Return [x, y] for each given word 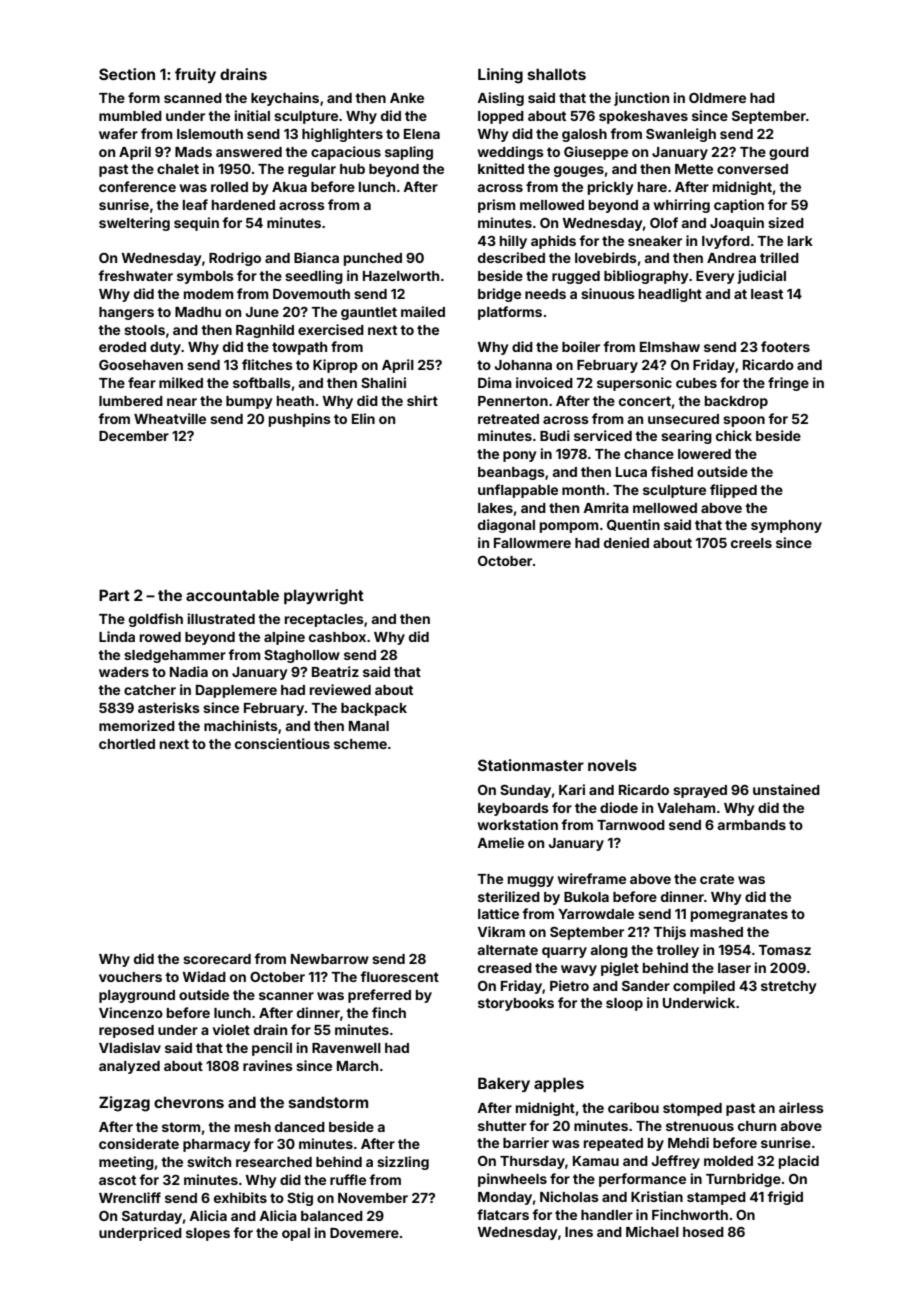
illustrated [221, 618]
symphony [786, 526]
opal [296, 1234]
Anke [407, 98]
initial [252, 115]
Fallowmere [532, 543]
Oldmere [717, 98]
